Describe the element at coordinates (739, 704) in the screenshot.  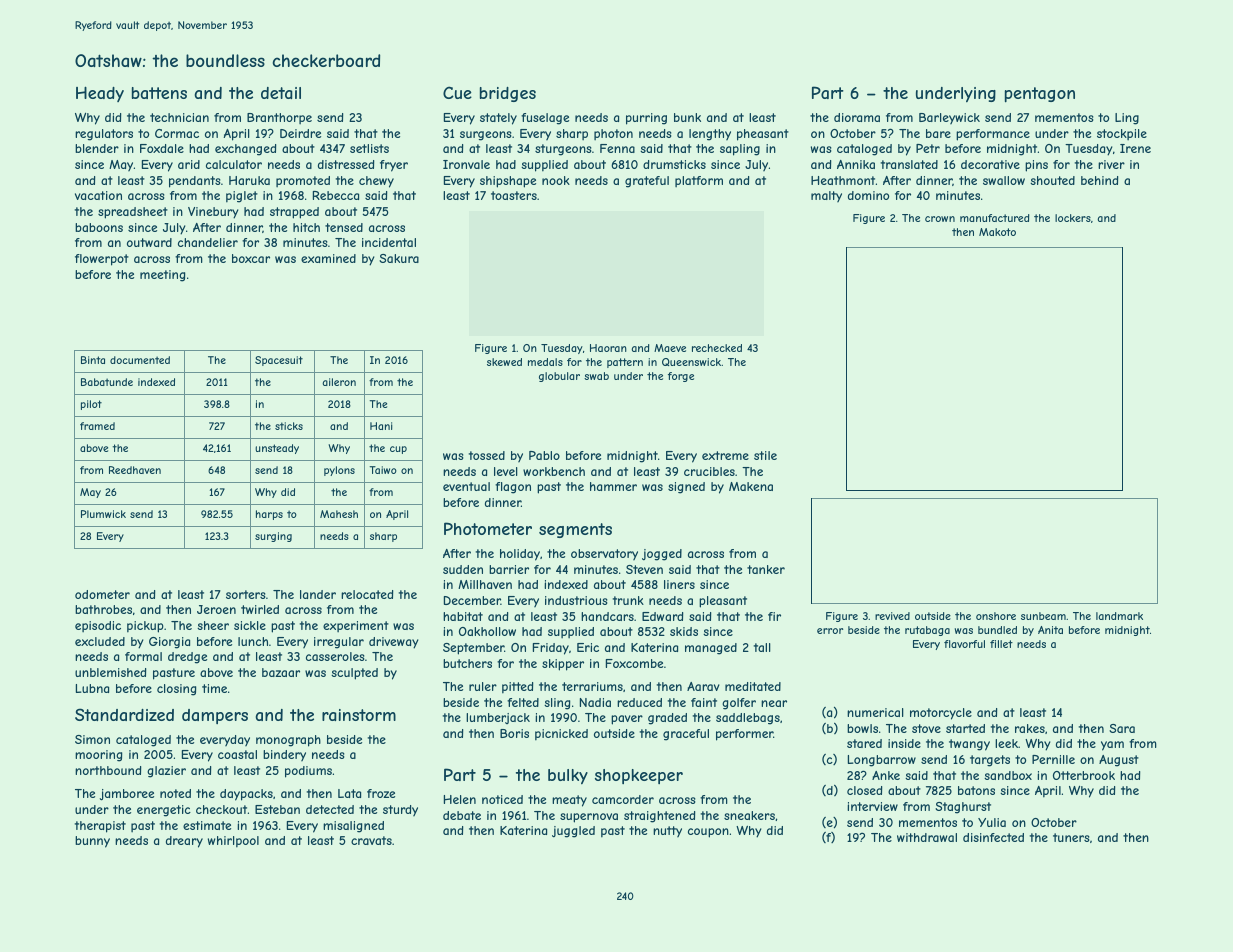
I see `golfer` at that location.
